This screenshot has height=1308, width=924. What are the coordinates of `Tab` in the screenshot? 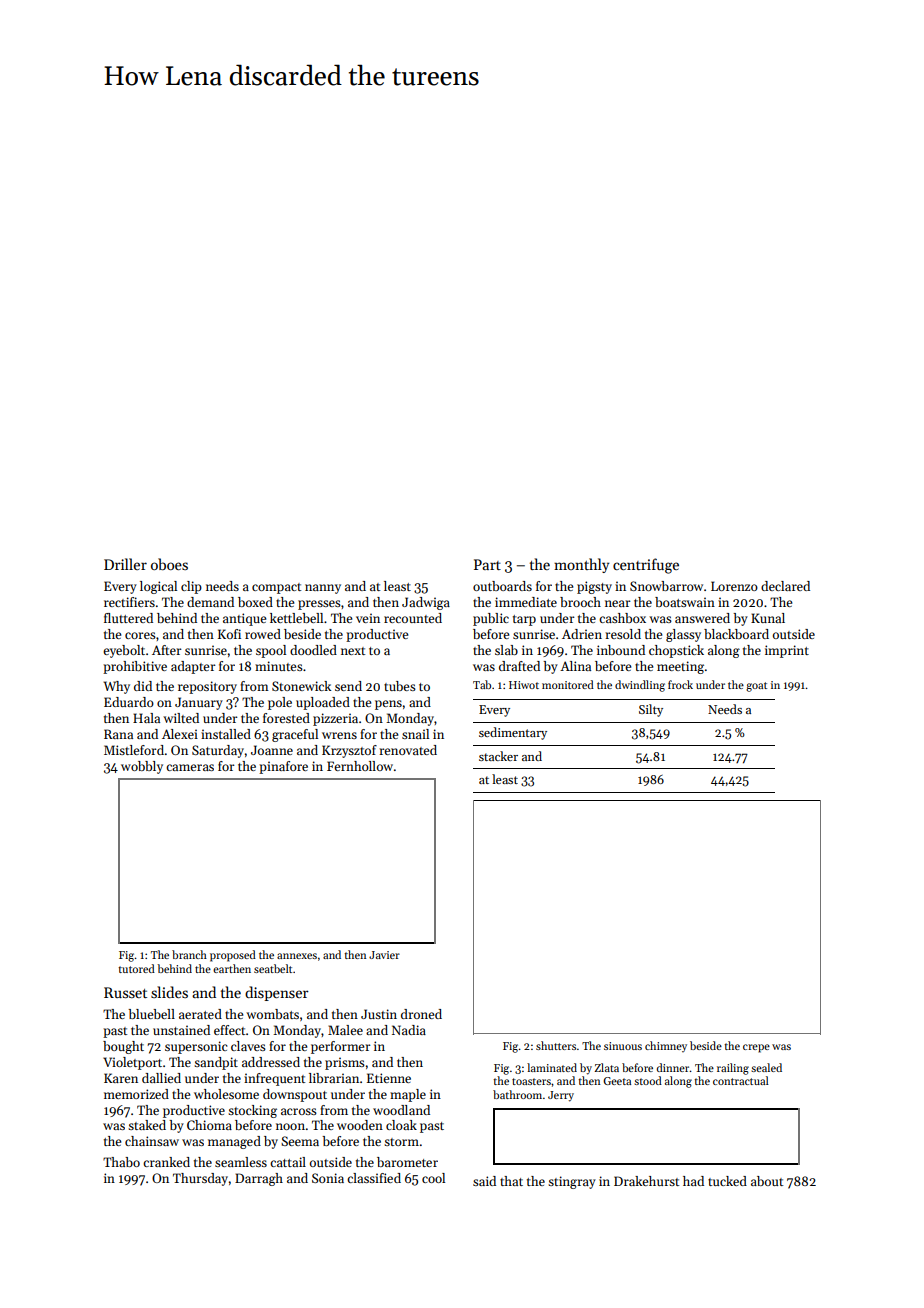 It's located at (482, 684).
